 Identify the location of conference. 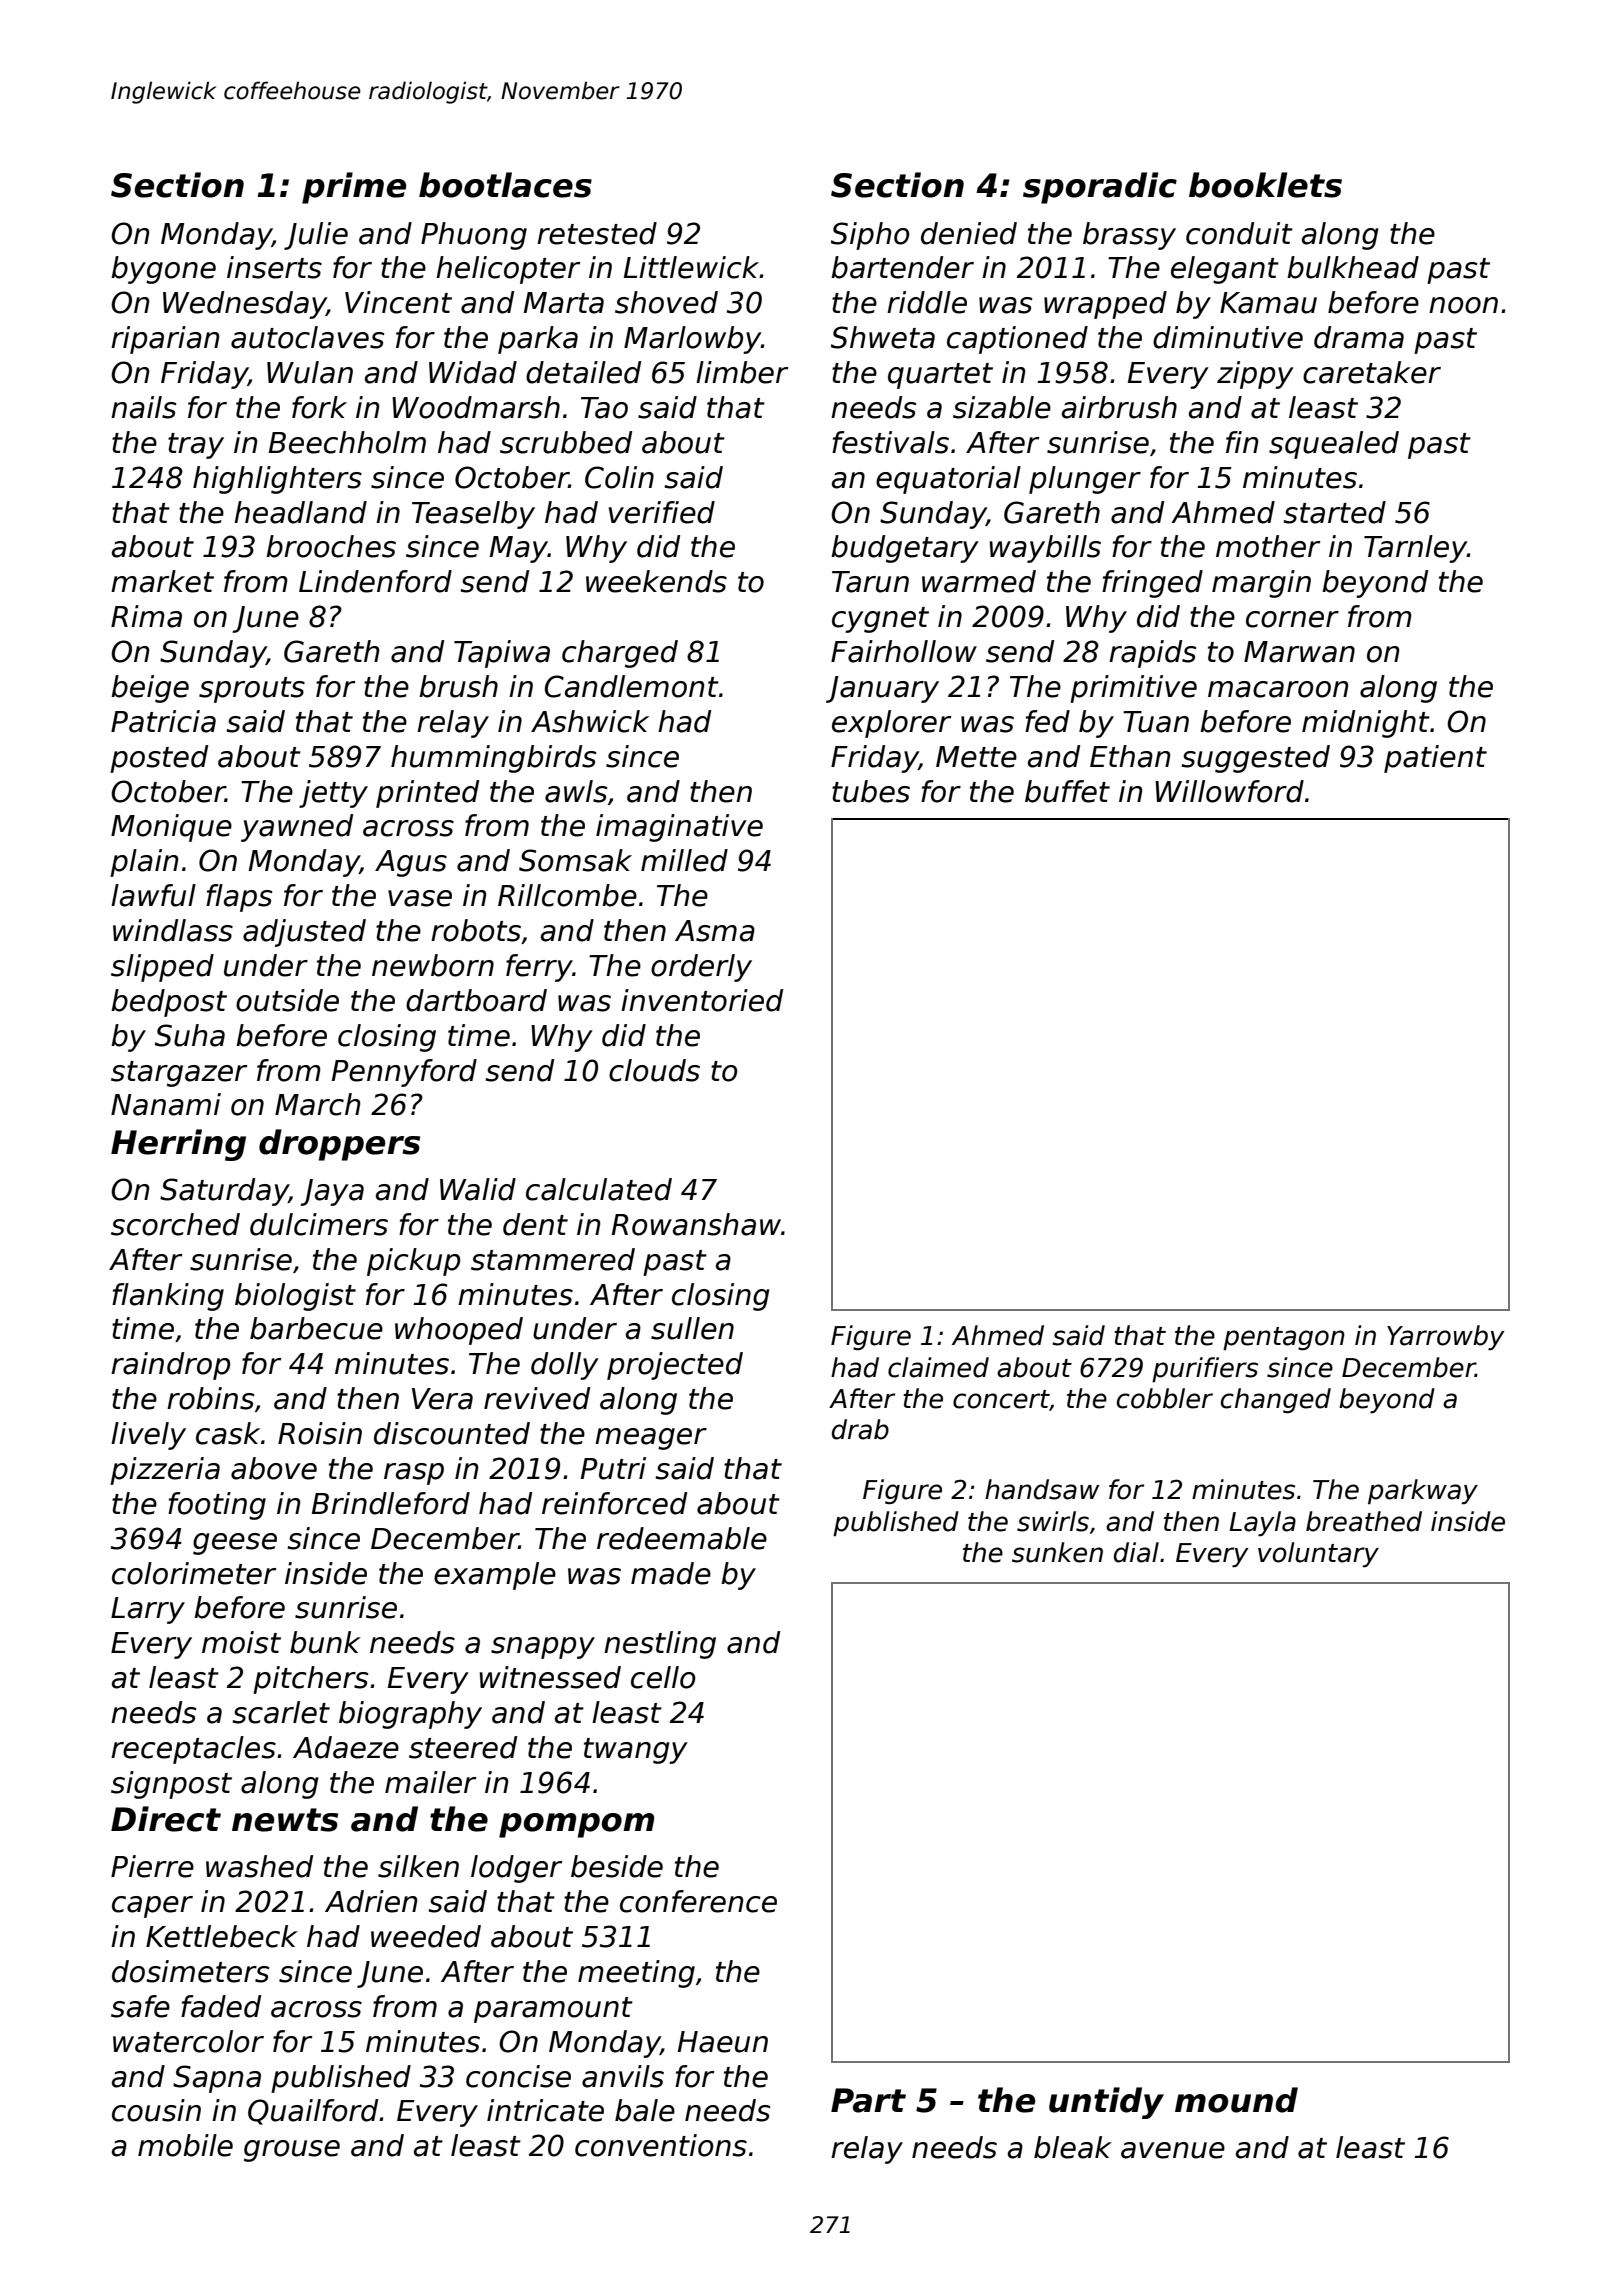
(698, 1901).
